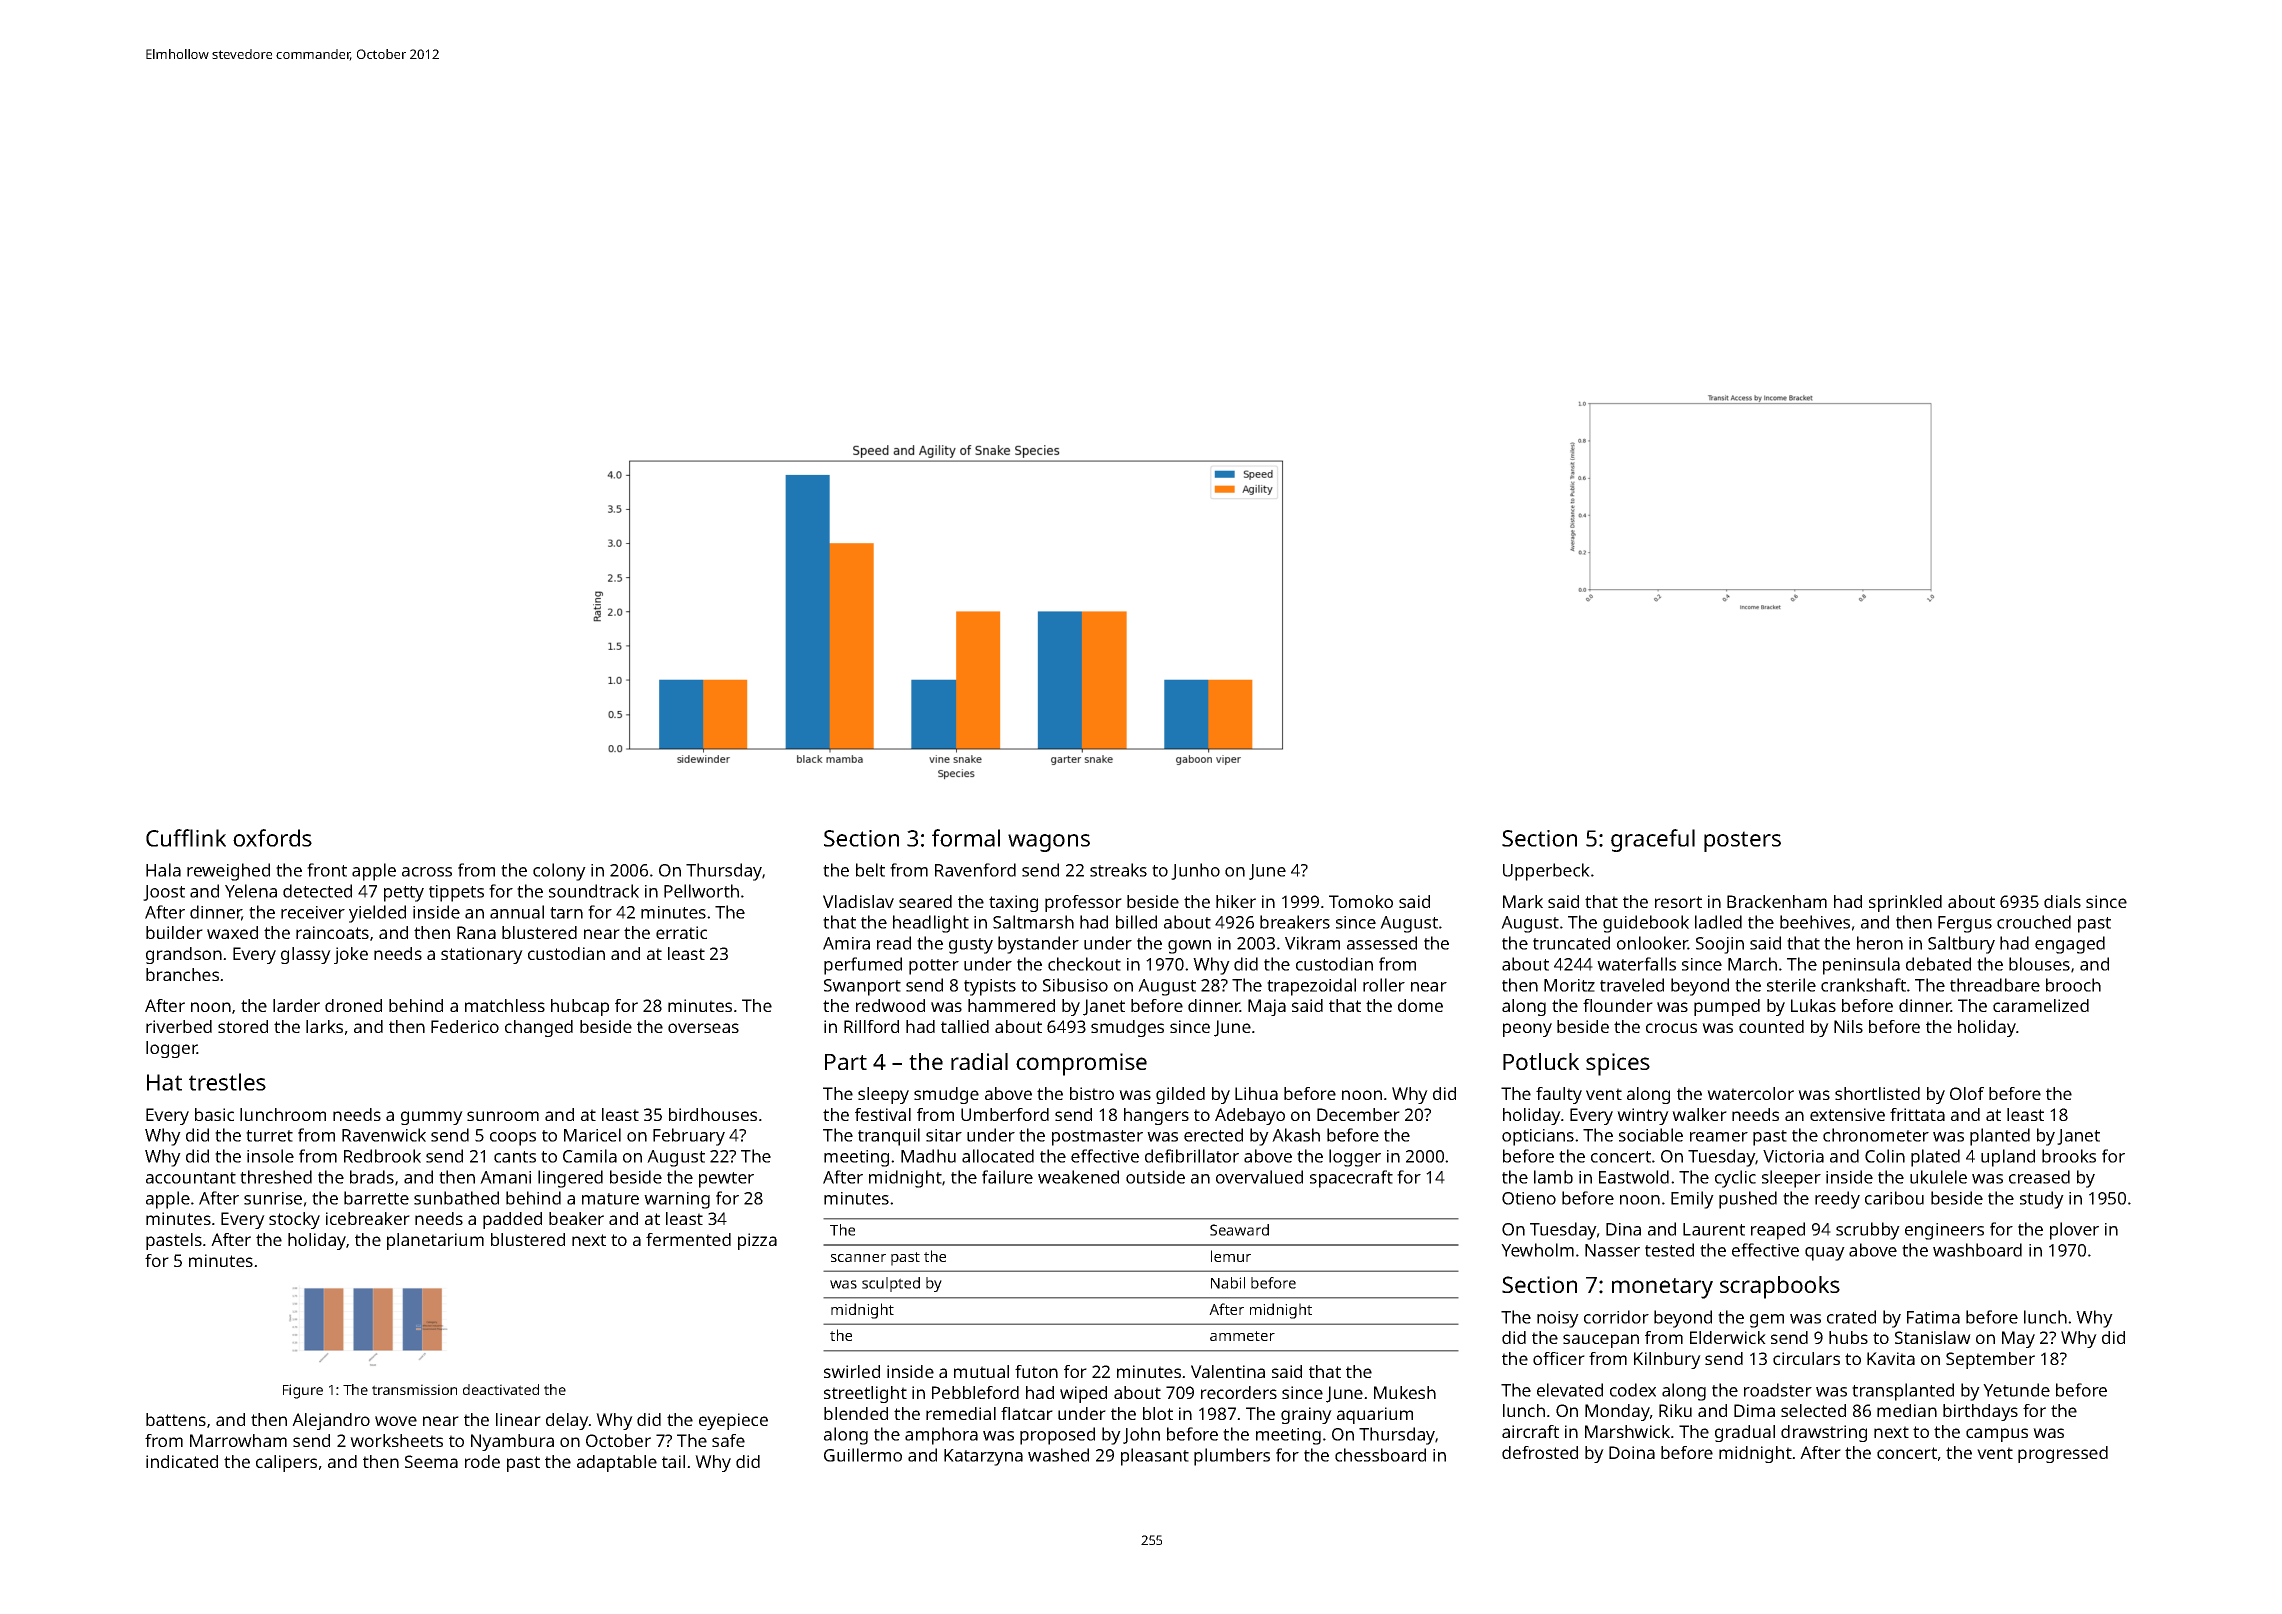 The image size is (2282, 1614). What do you see at coordinates (2073, 985) in the screenshot?
I see `brooch` at bounding box center [2073, 985].
